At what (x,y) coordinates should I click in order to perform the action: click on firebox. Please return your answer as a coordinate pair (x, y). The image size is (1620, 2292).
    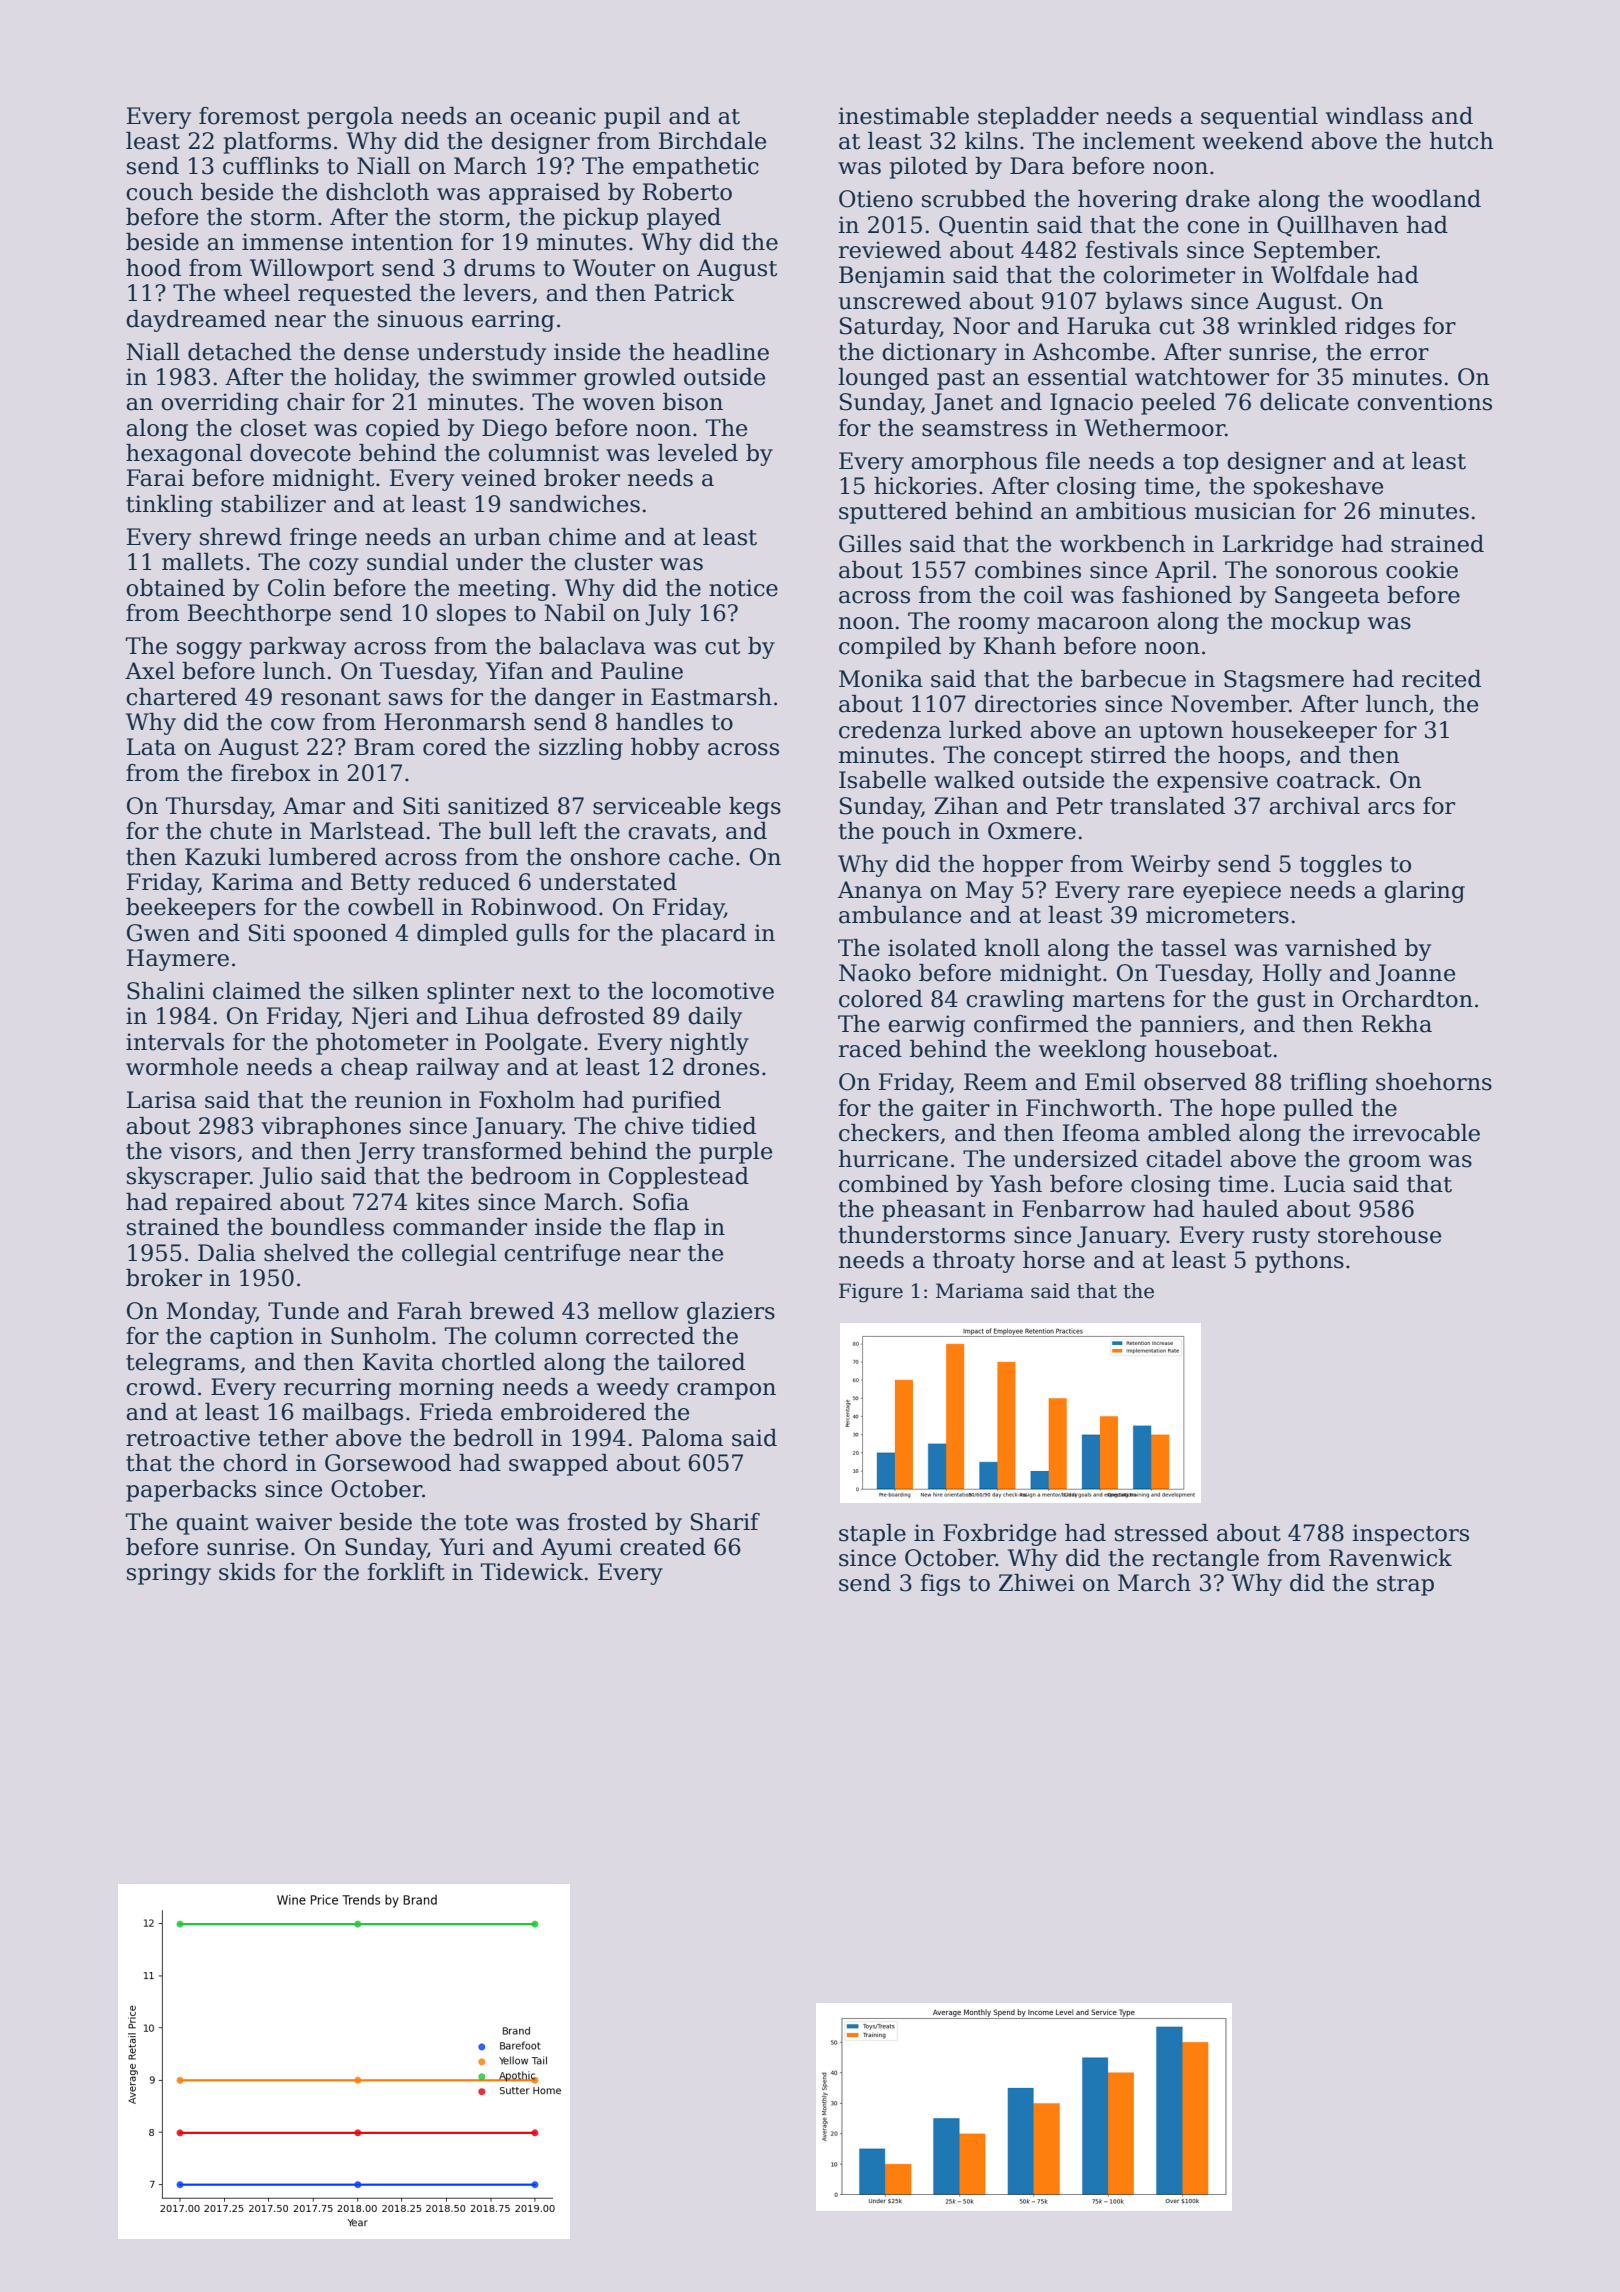
    Looking at the image, I should click on (271, 773).
